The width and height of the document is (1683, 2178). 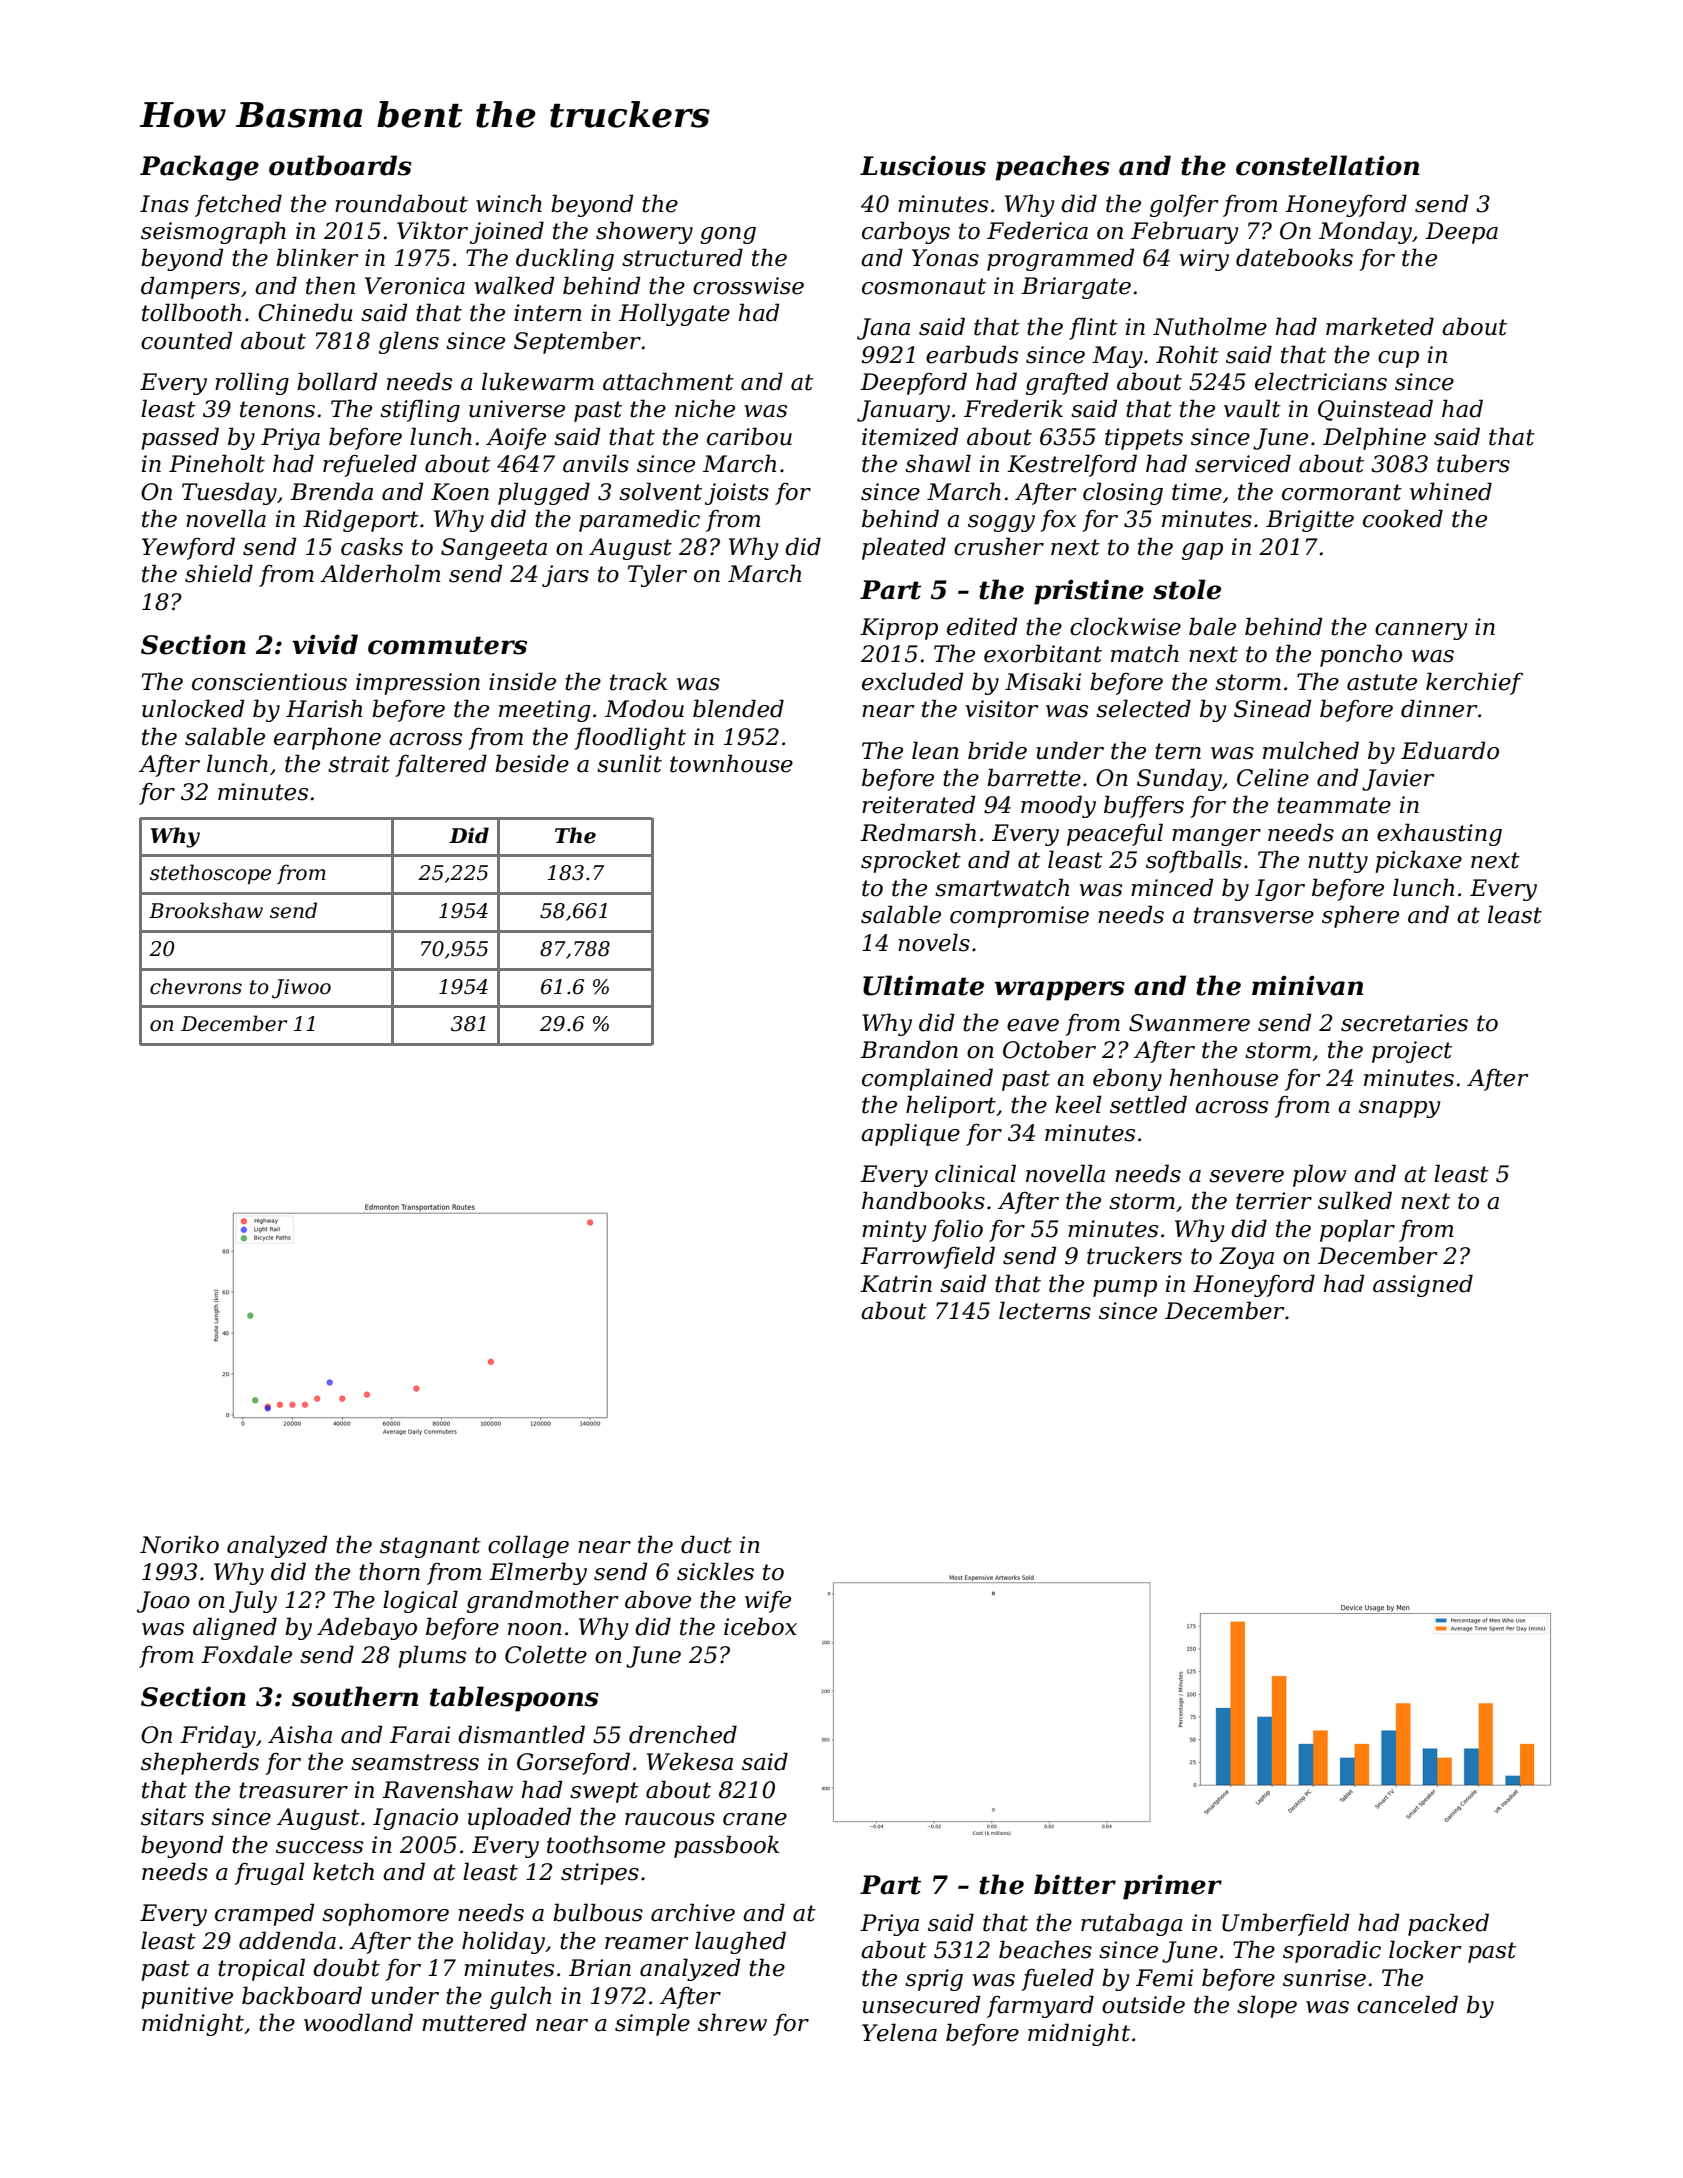 What do you see at coordinates (768, 1602) in the document?
I see `wife` at bounding box center [768, 1602].
